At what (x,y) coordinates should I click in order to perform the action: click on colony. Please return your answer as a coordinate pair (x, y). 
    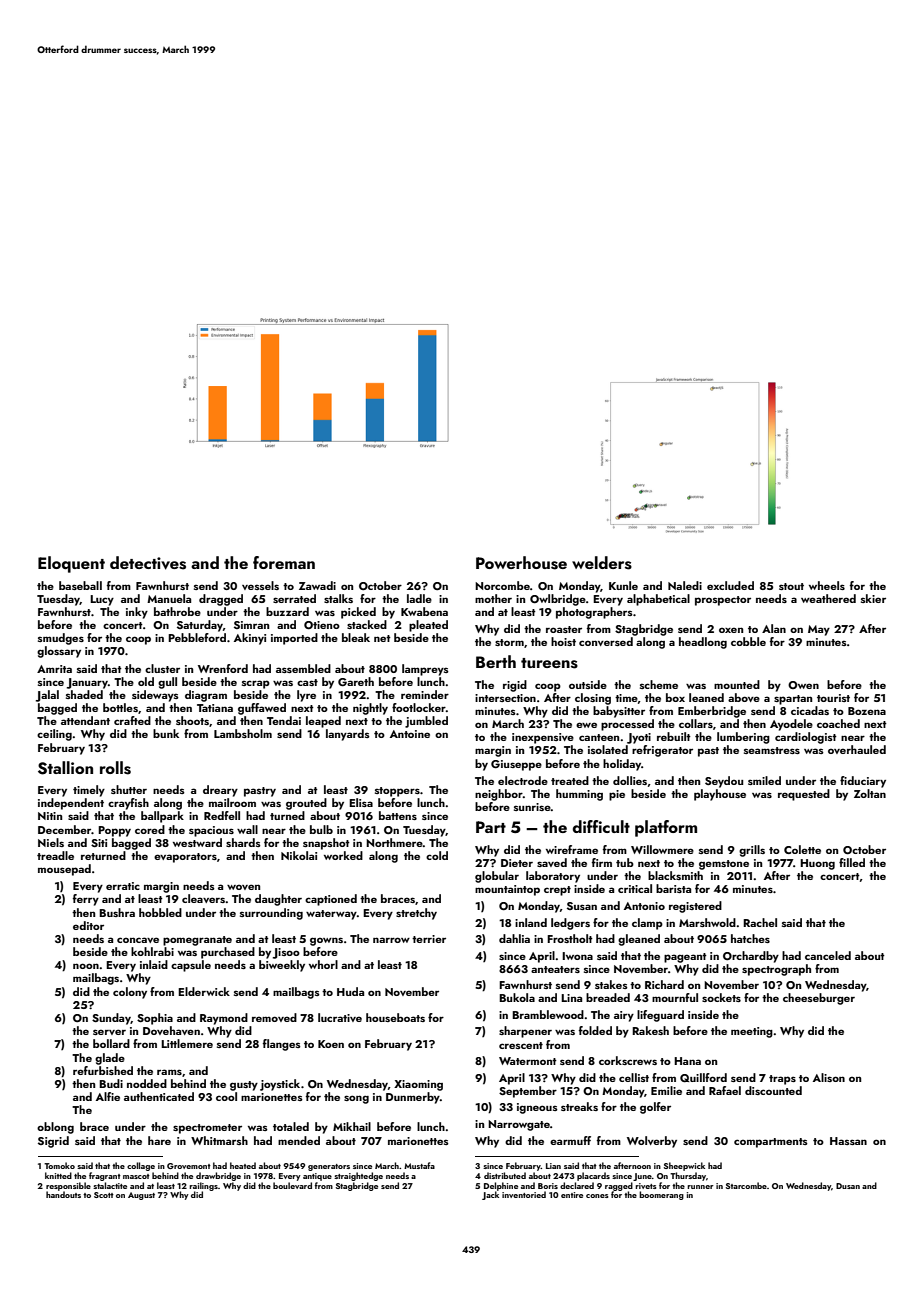
    Looking at the image, I should click on (130, 993).
